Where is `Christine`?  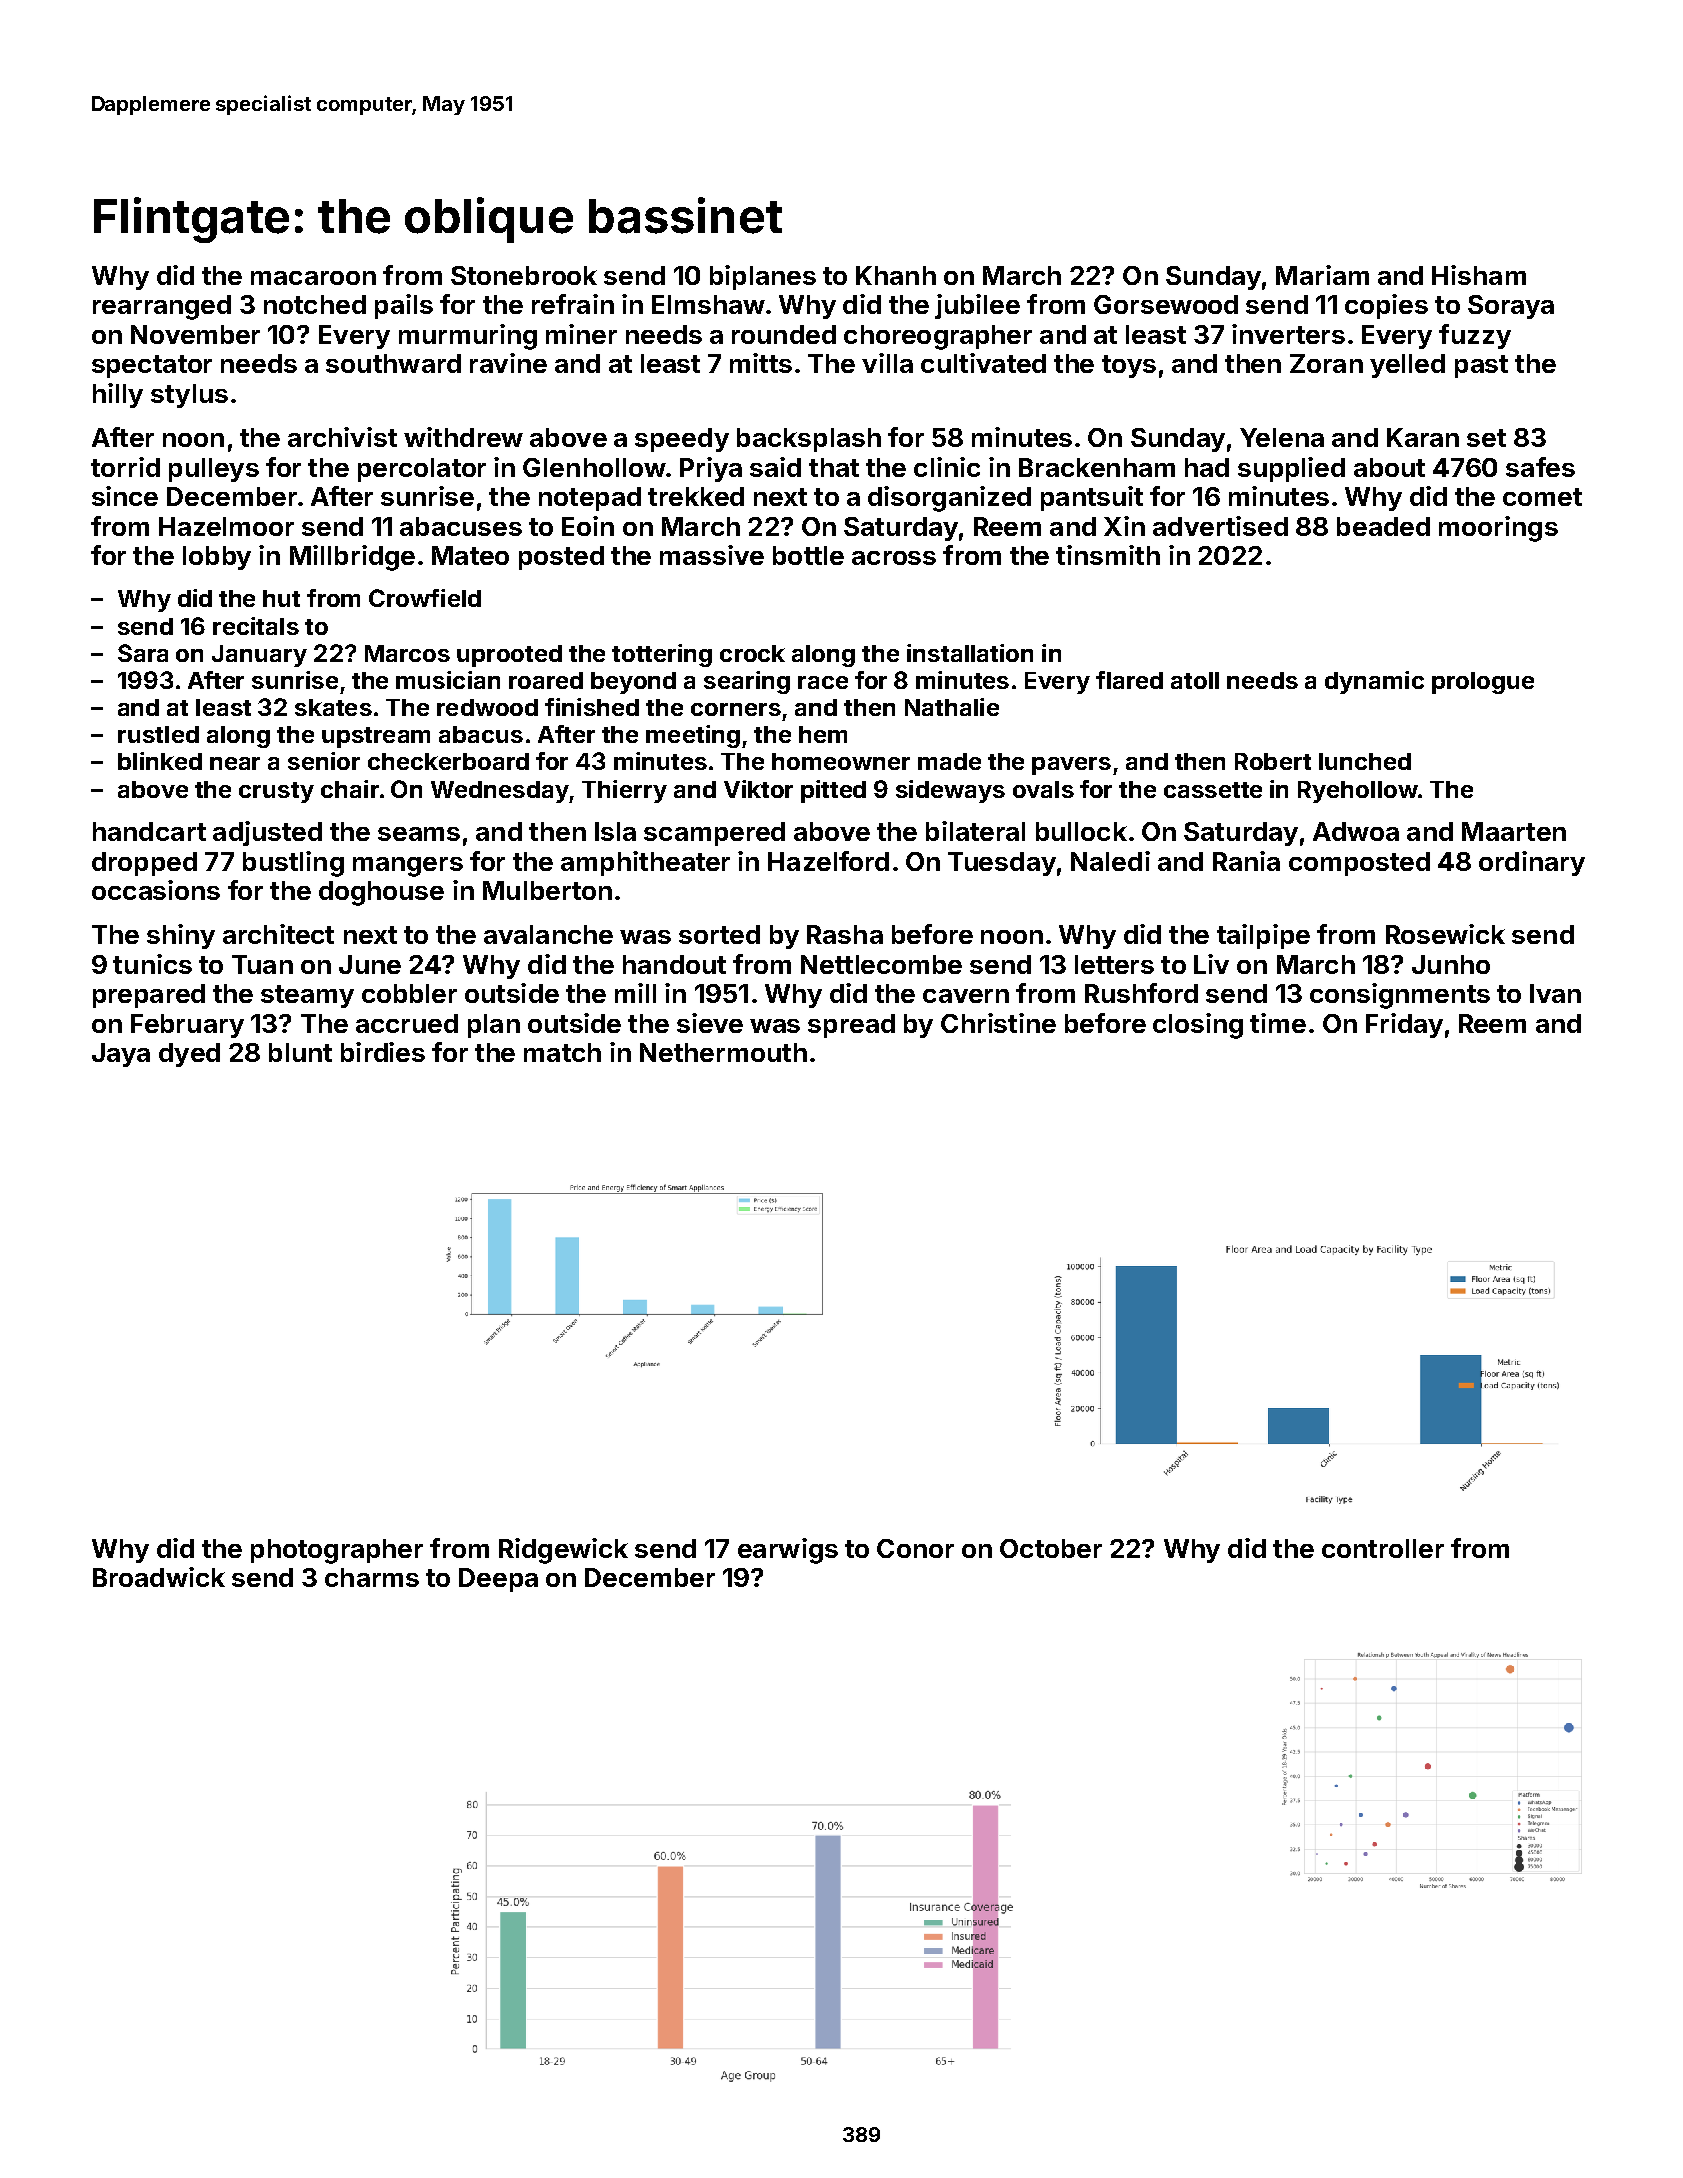
Christine is located at coordinates (998, 1023).
